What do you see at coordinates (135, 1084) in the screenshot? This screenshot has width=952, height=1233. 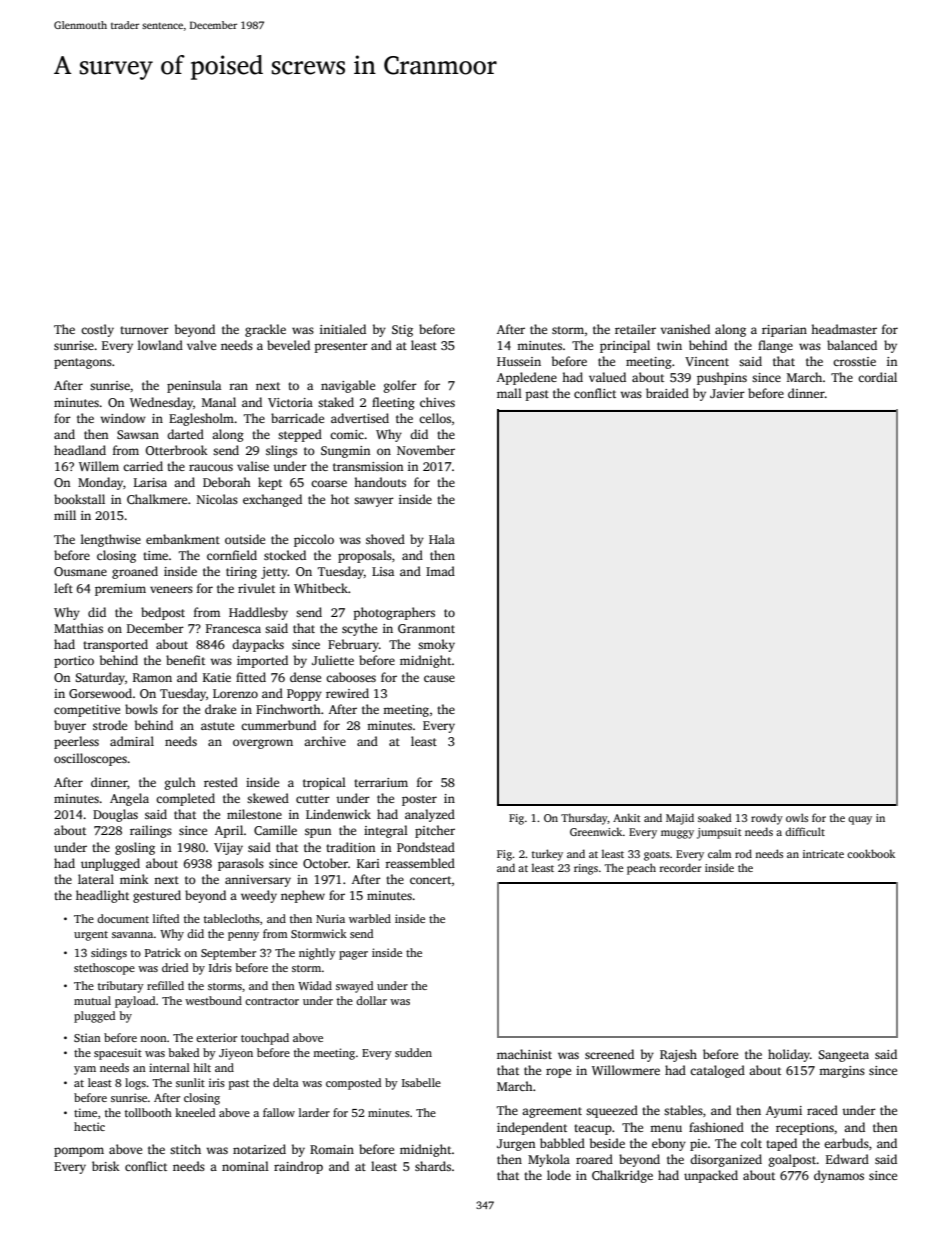 I see `logs` at bounding box center [135, 1084].
